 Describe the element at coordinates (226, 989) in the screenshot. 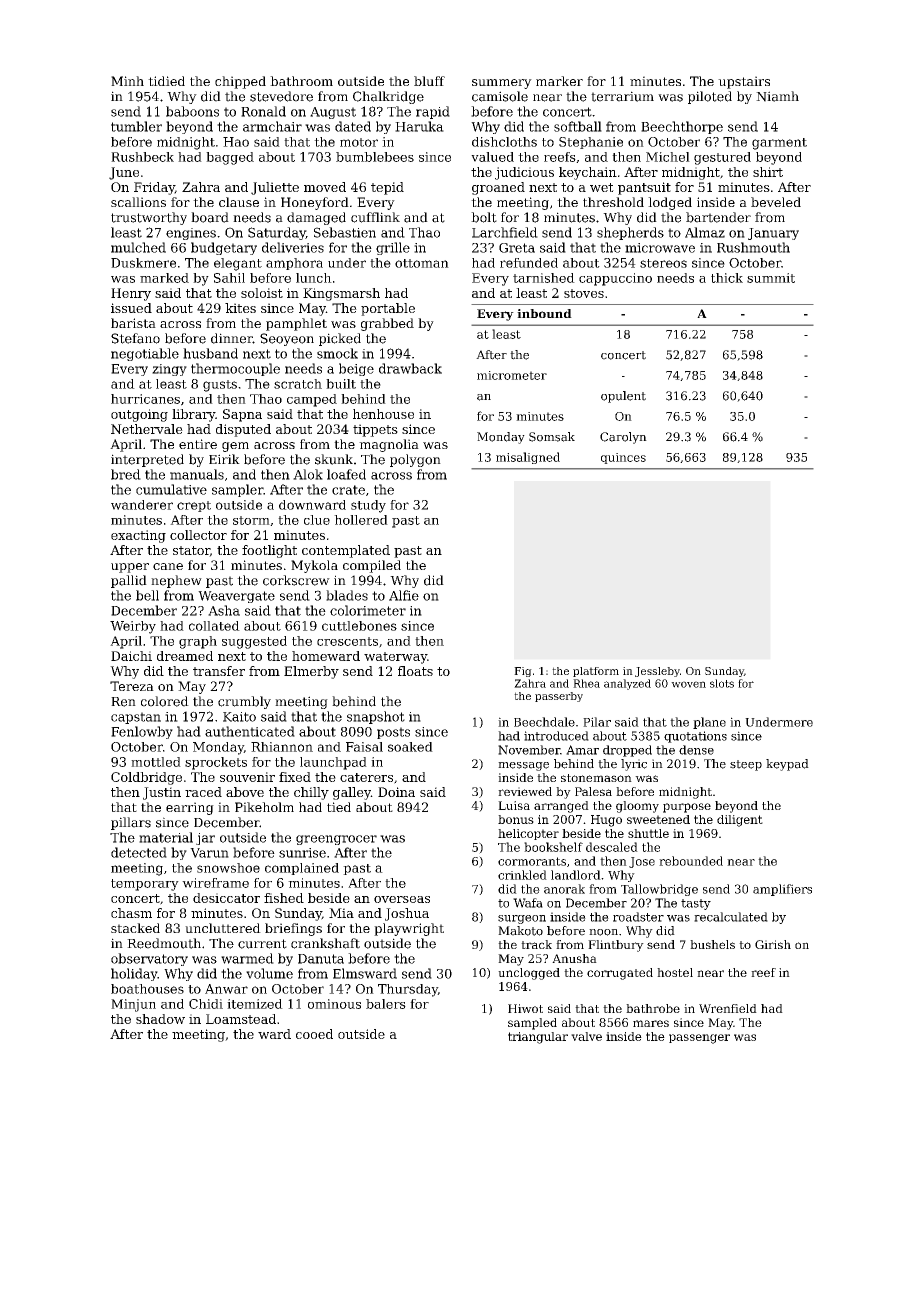

I see `Anwar` at that location.
